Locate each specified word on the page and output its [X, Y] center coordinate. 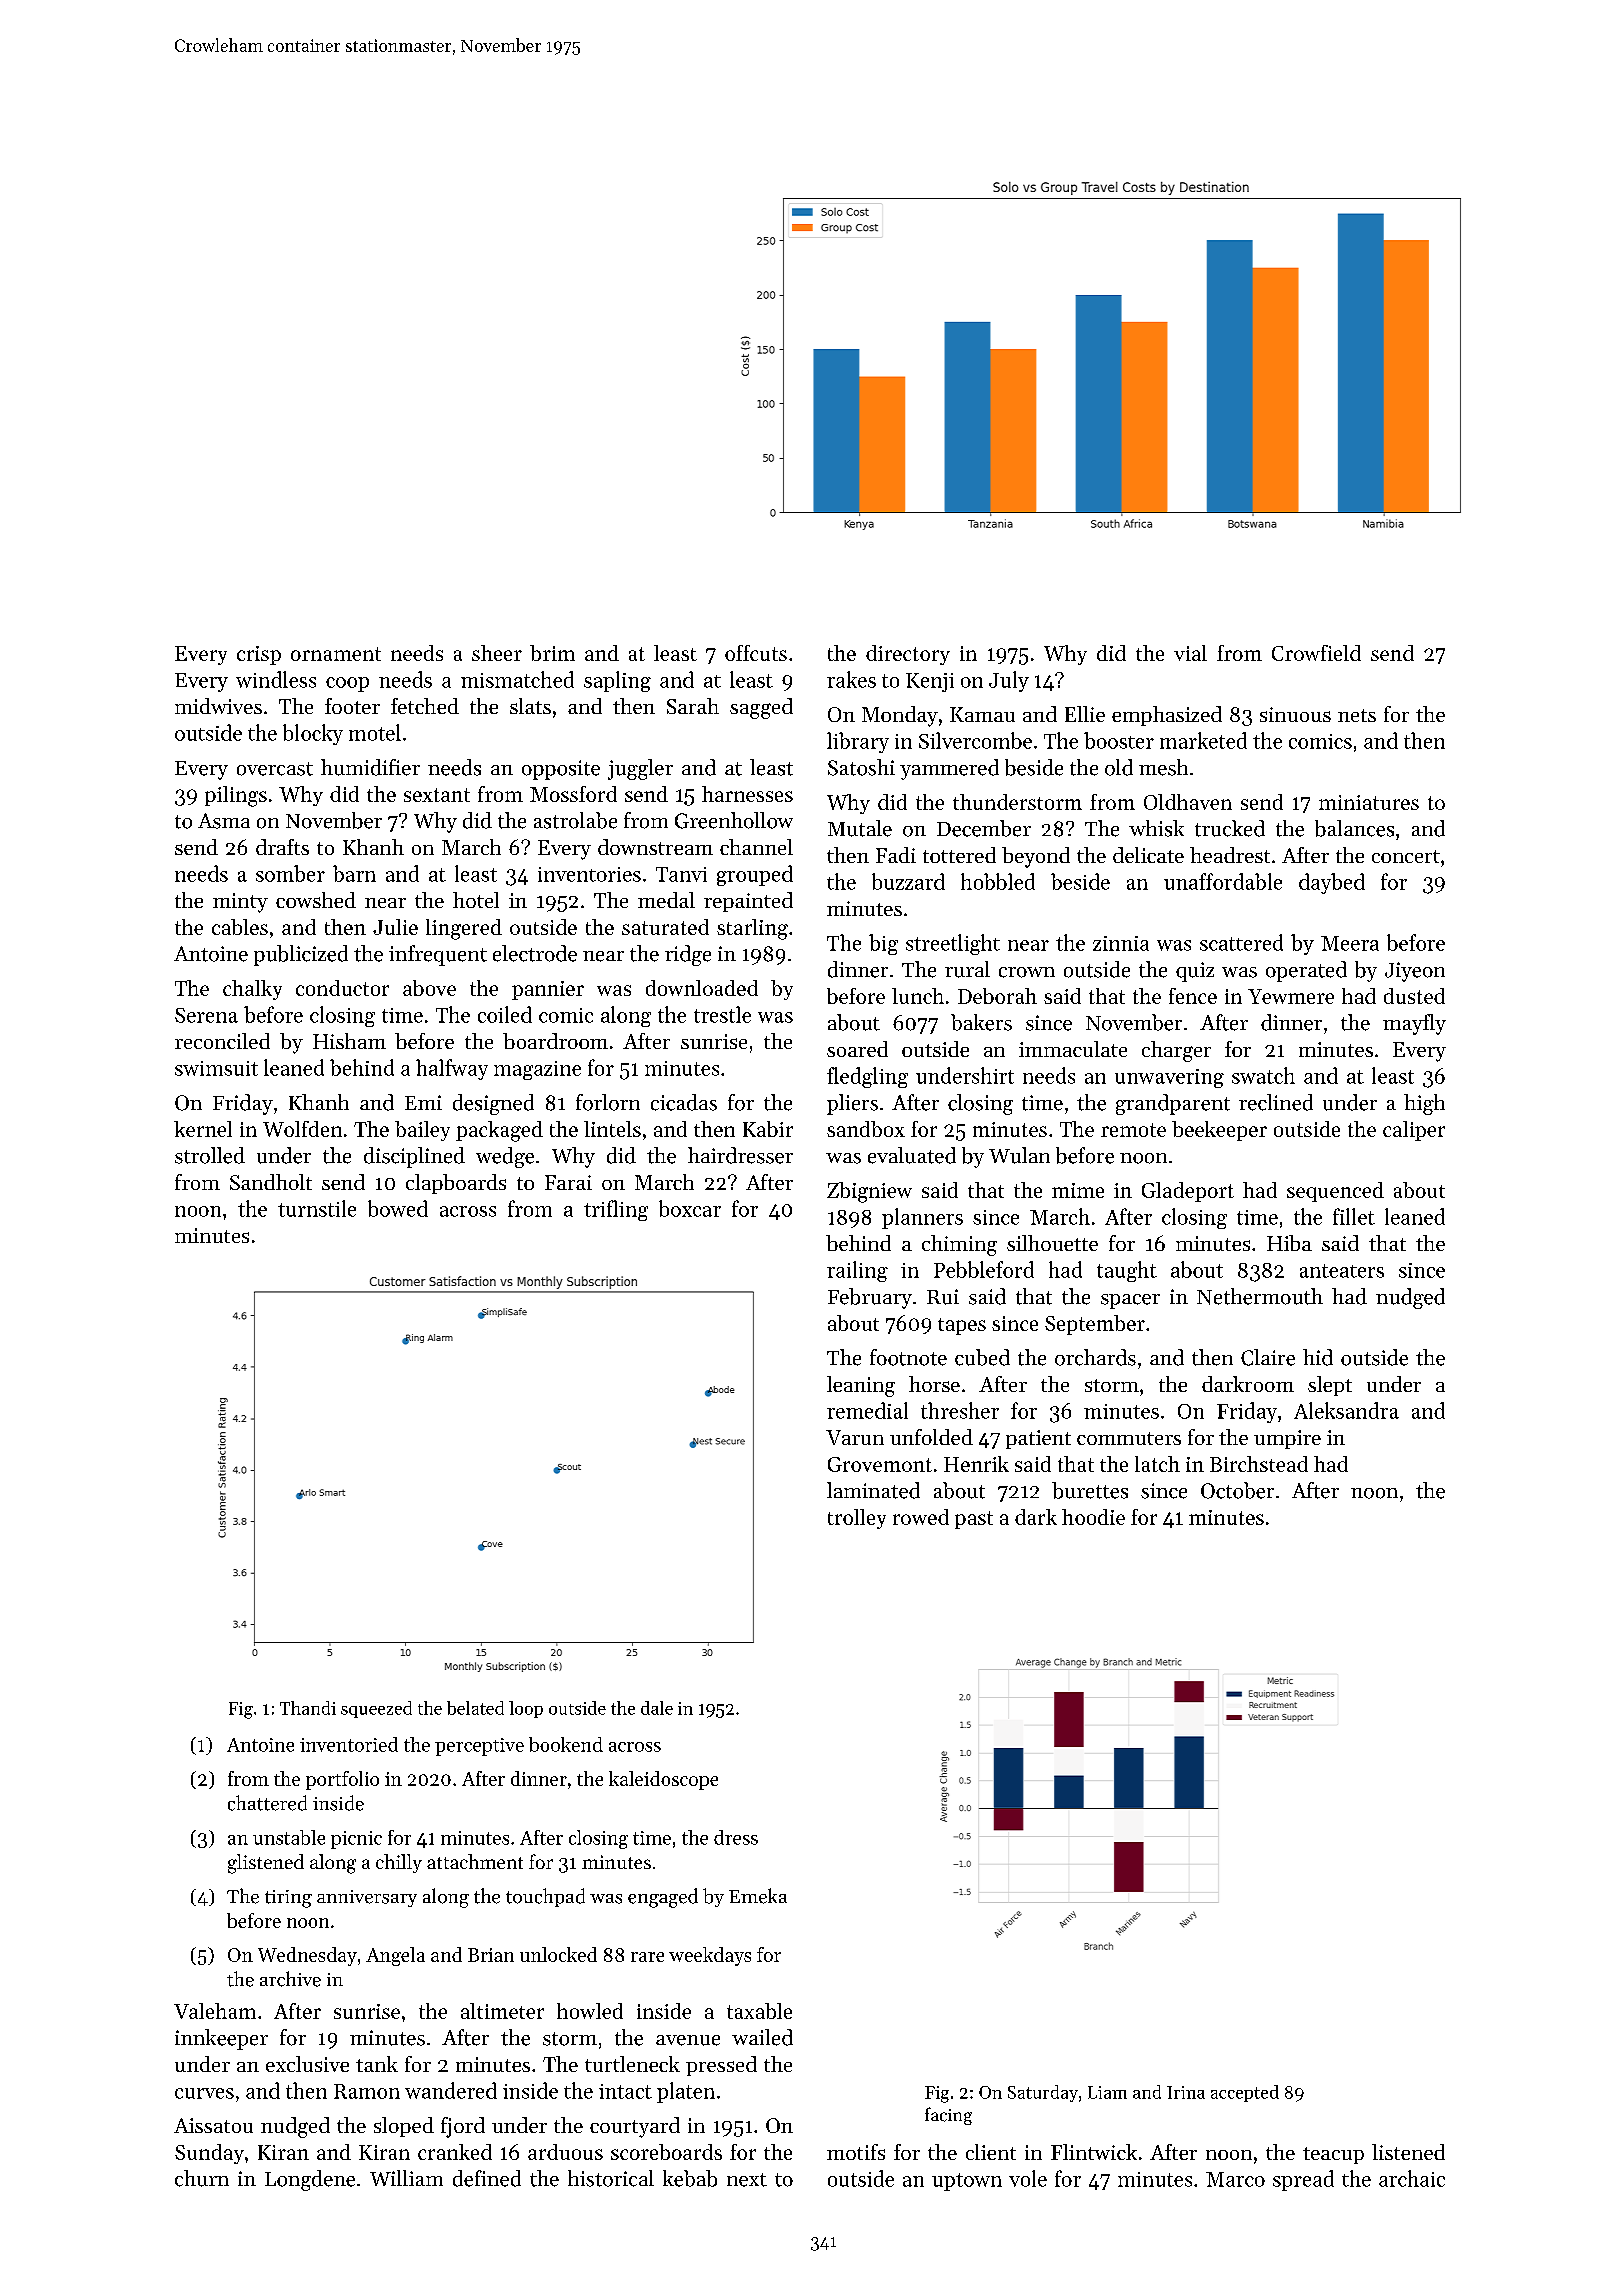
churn [202, 2178]
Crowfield [1316, 653]
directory [908, 655]
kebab [690, 2178]
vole [1028, 2178]
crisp [259, 655]
